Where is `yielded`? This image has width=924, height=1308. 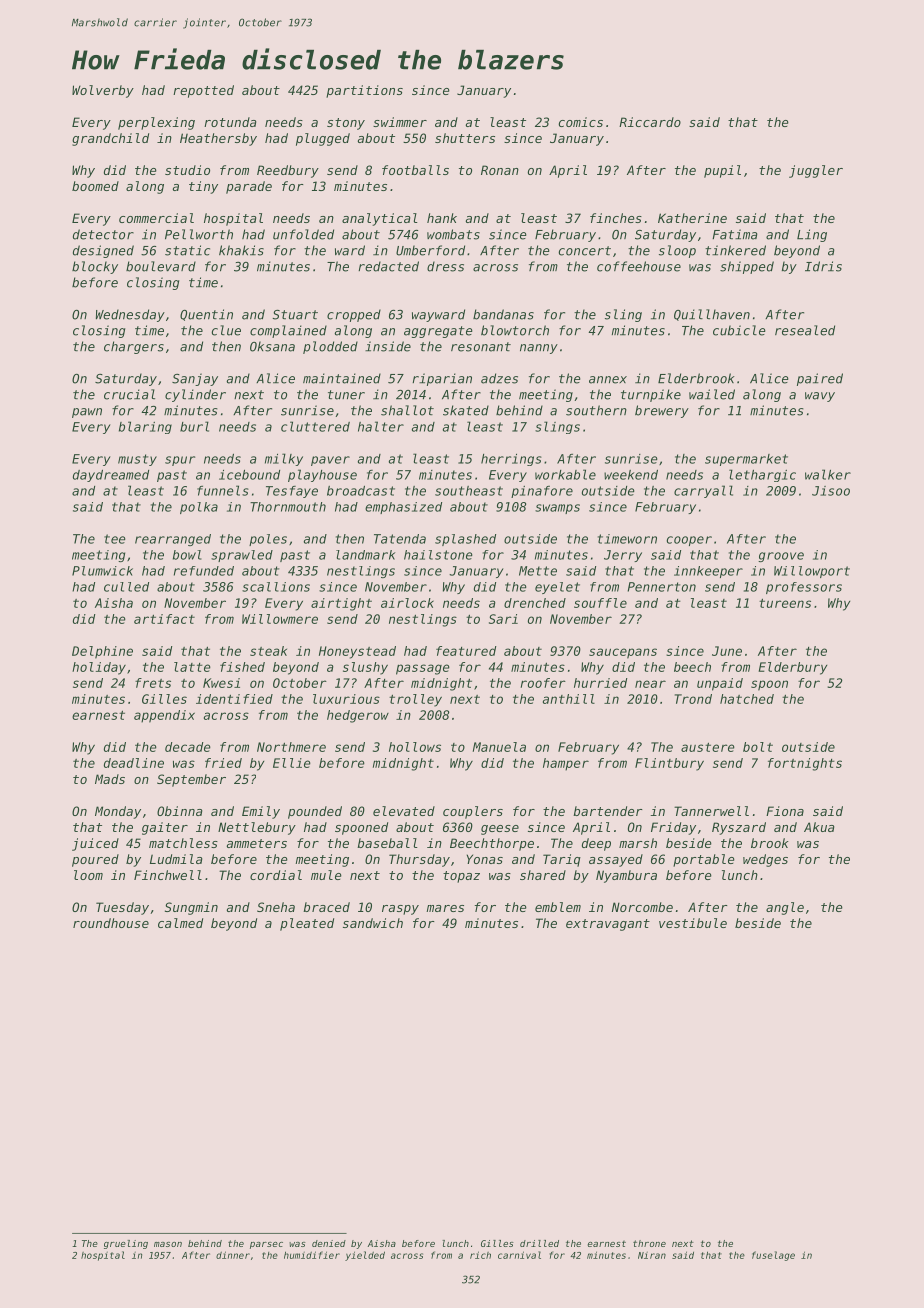
yielded is located at coordinates (365, 1256).
